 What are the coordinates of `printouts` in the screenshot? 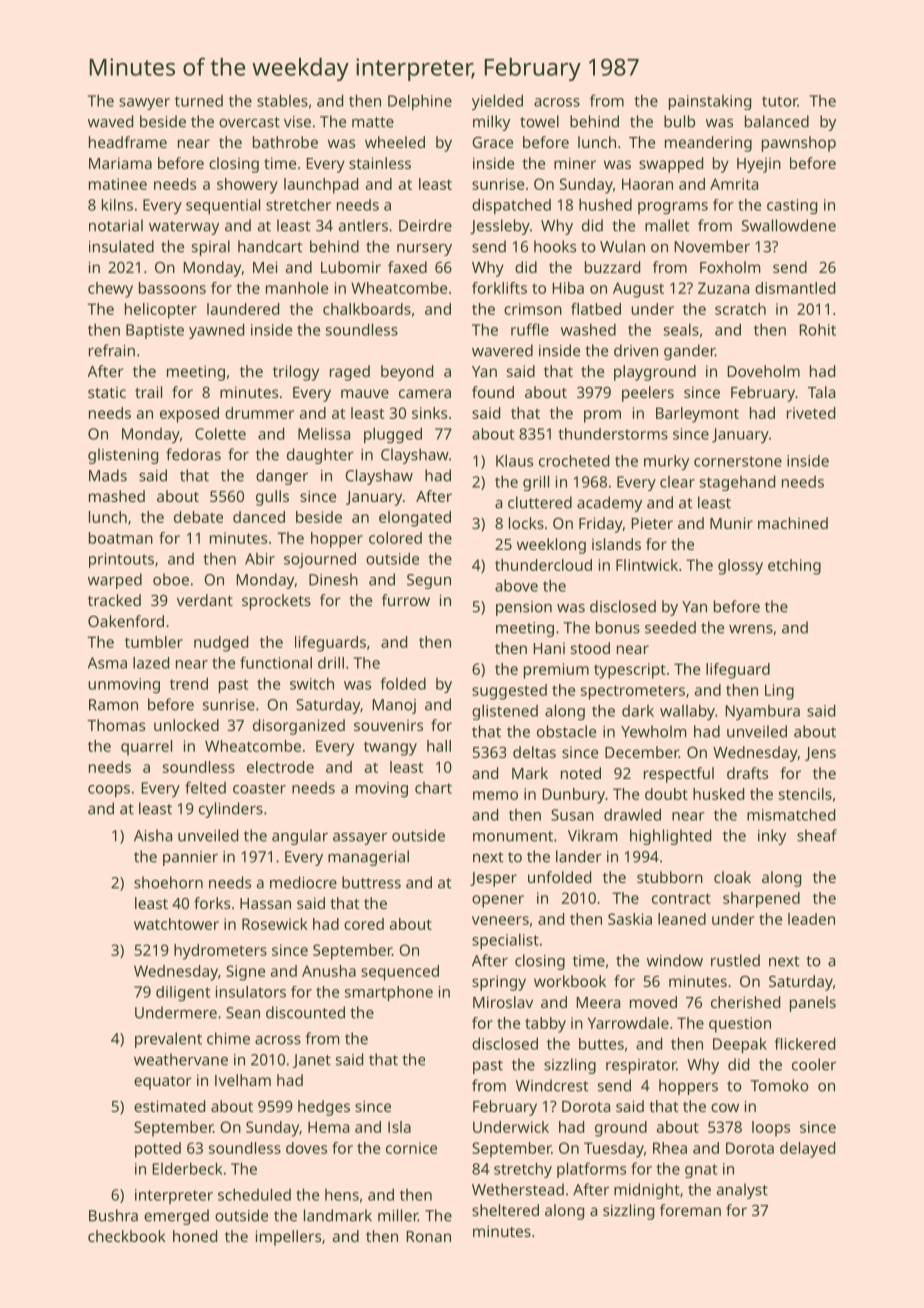 It's located at (121, 560).
